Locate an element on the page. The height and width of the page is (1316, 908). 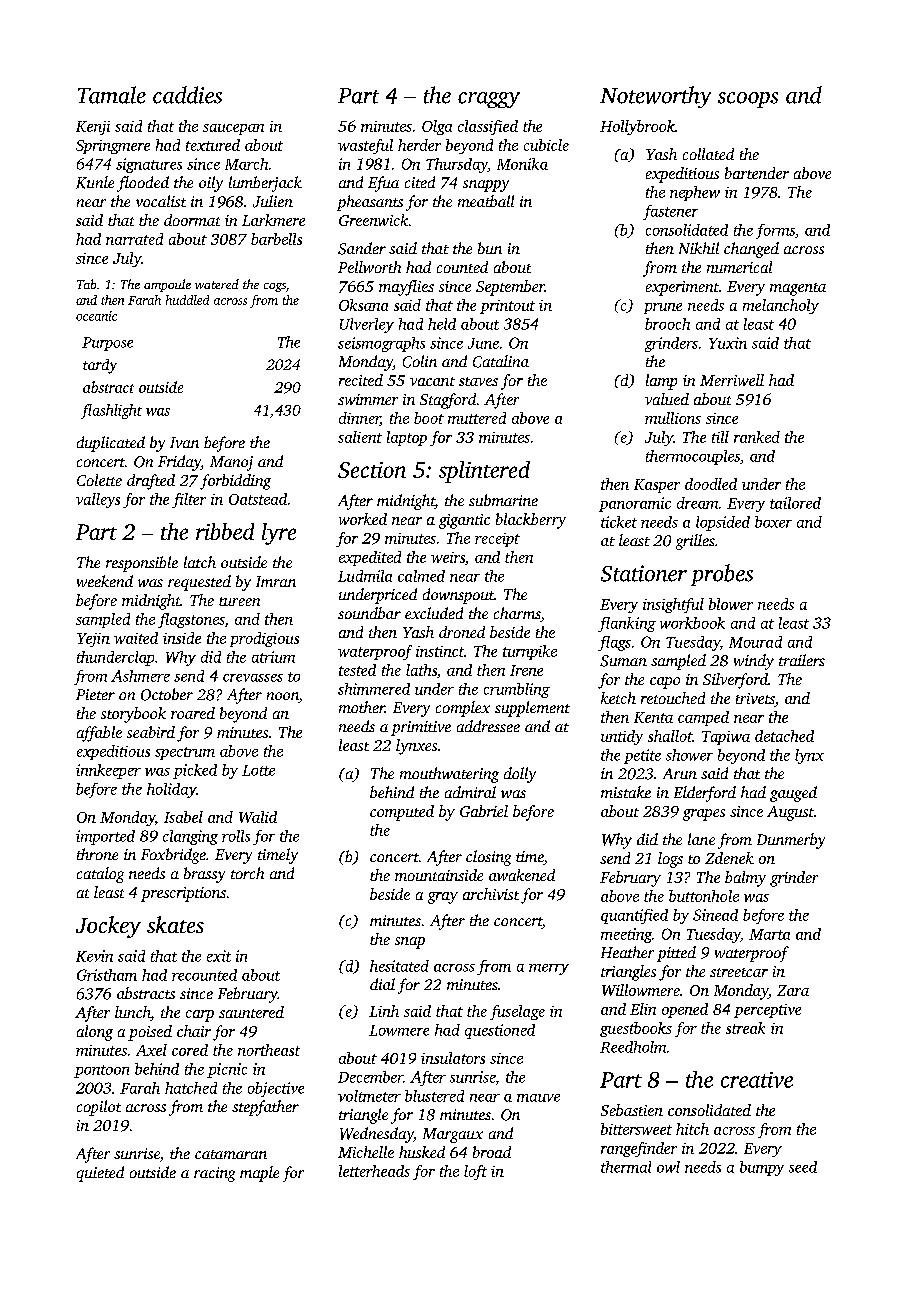
muttered is located at coordinates (477, 418).
